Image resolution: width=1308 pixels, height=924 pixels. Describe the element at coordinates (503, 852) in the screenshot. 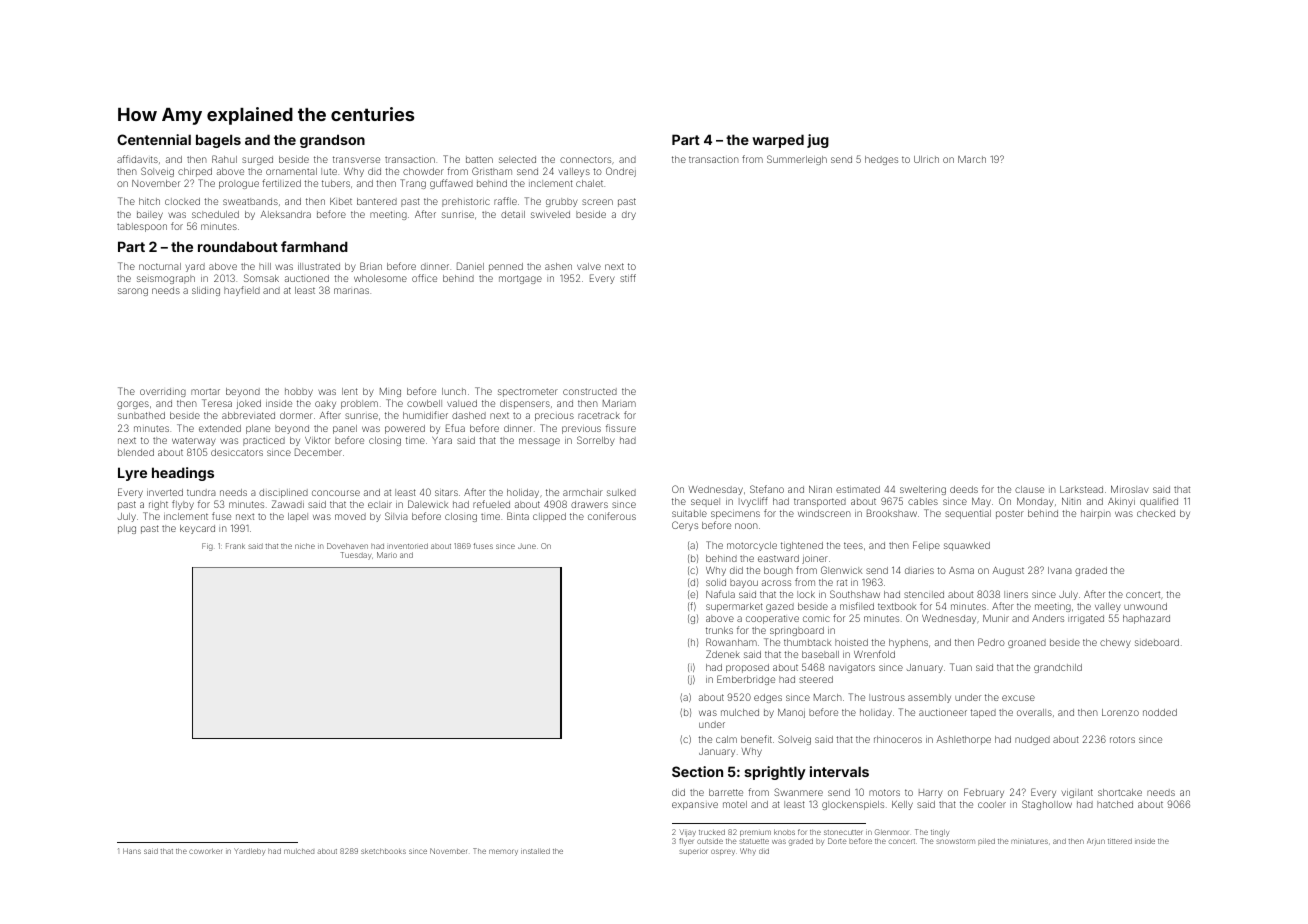

I see `memory` at that location.
